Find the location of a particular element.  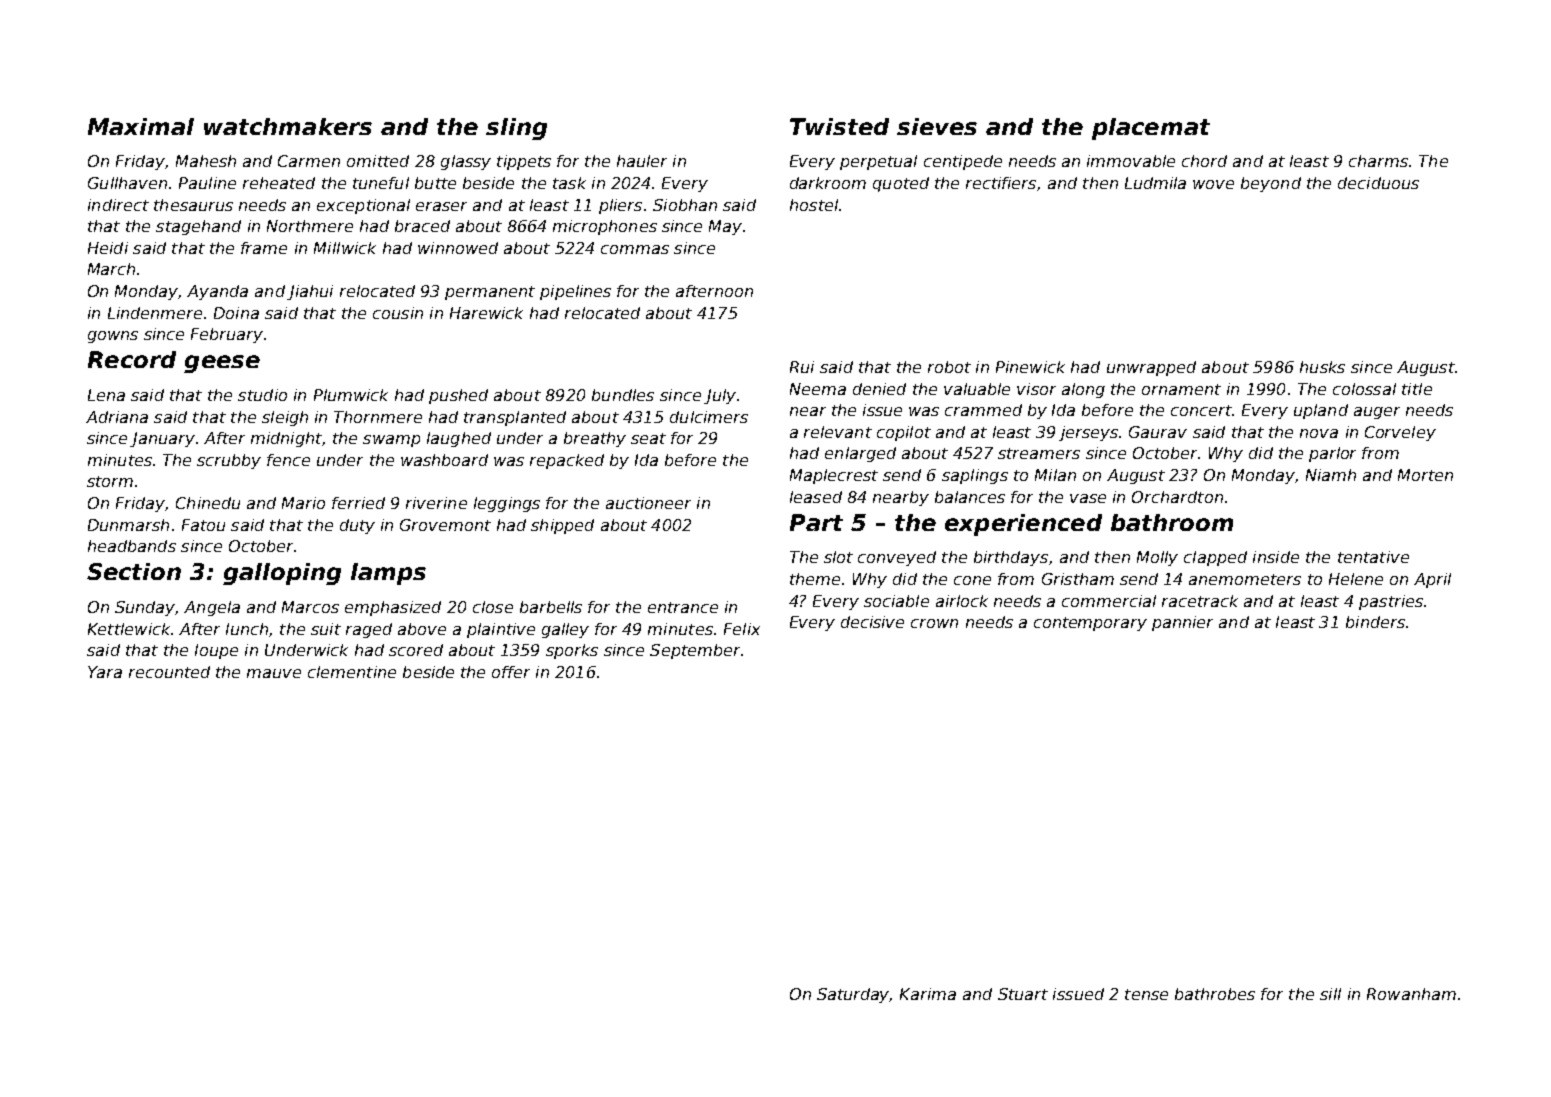

pannier is located at coordinates (1182, 623).
